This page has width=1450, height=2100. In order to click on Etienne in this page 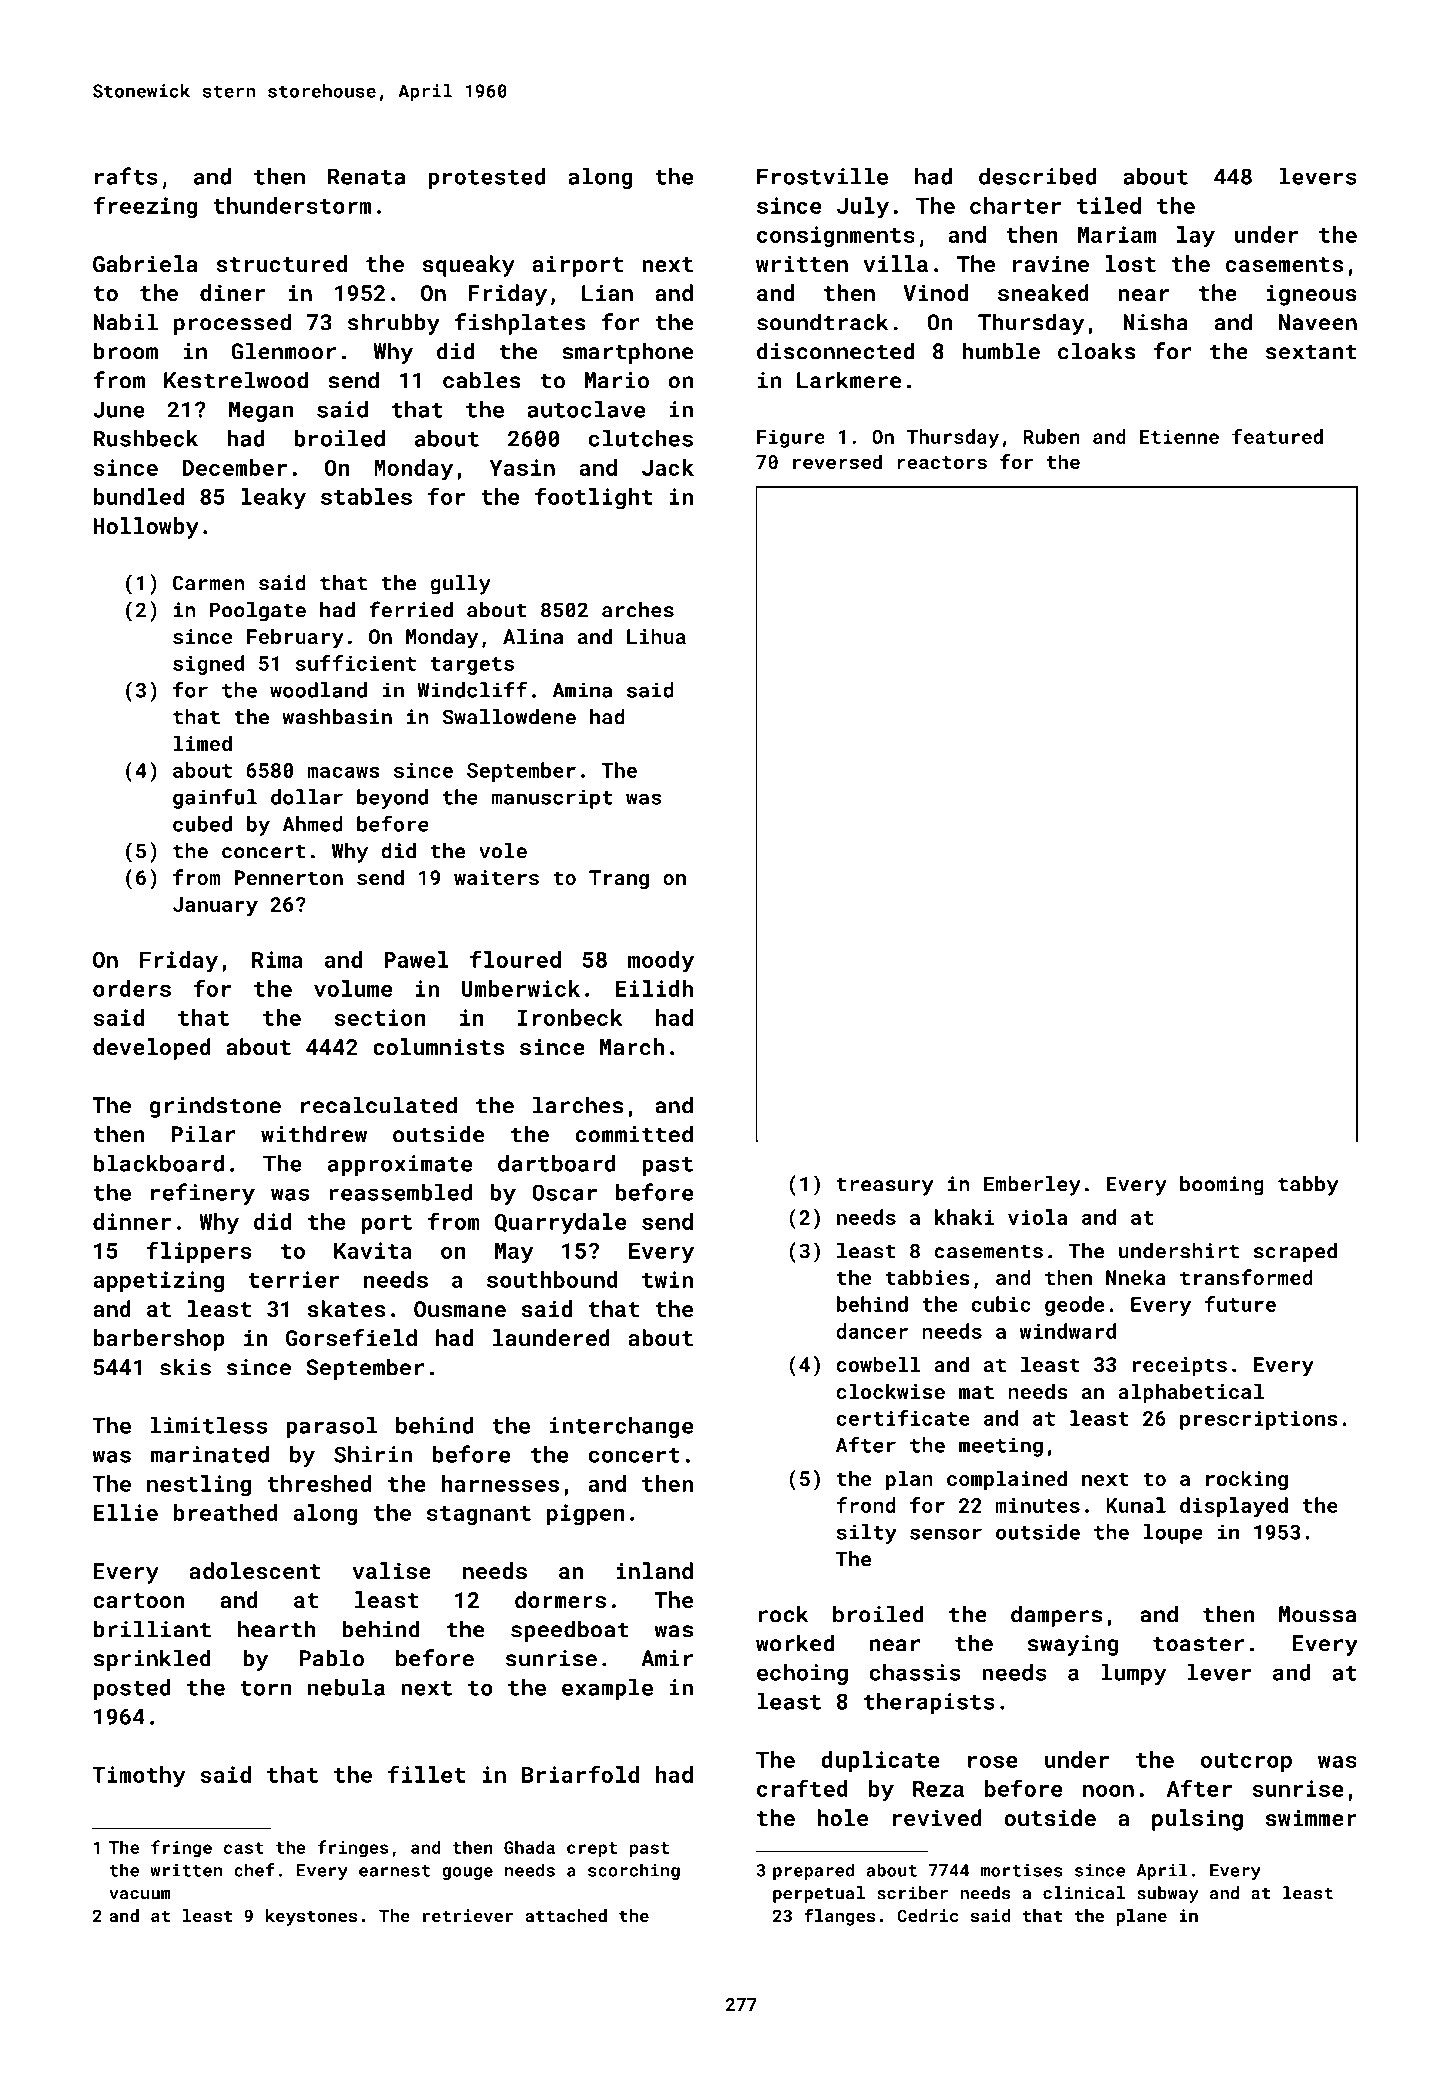, I will do `click(1179, 436)`.
